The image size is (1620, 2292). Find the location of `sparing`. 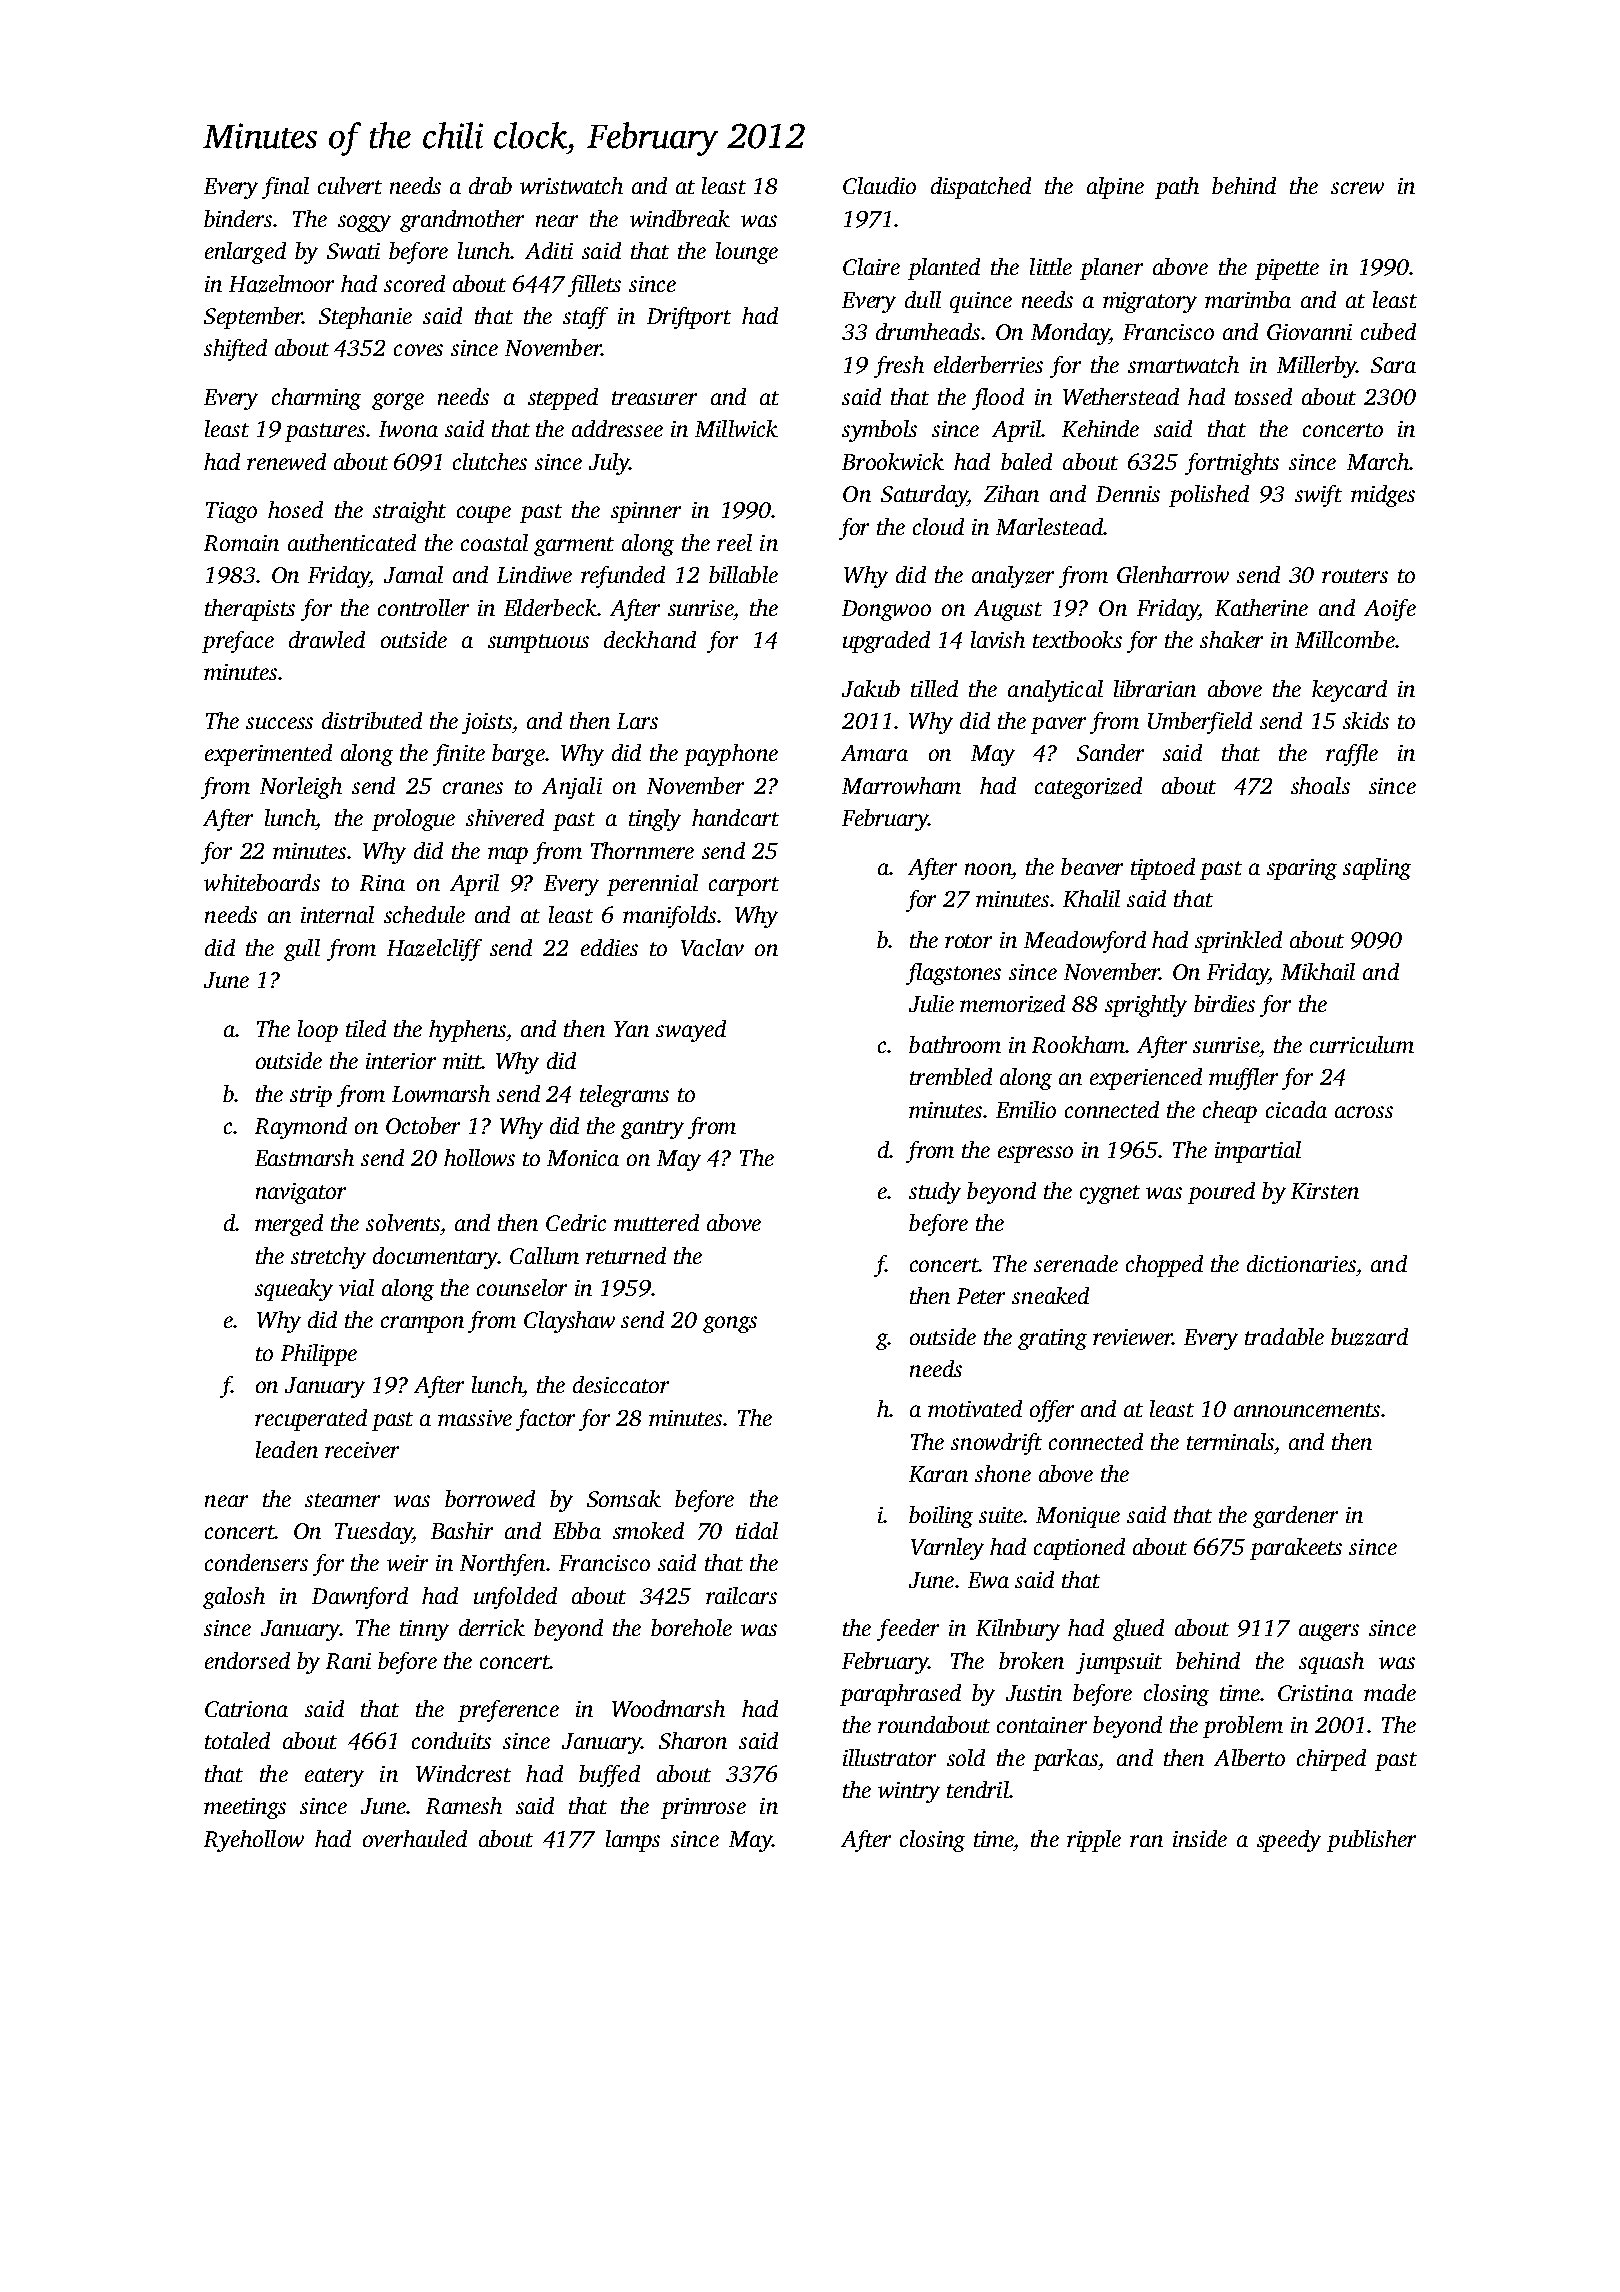

sparing is located at coordinates (1302, 869).
